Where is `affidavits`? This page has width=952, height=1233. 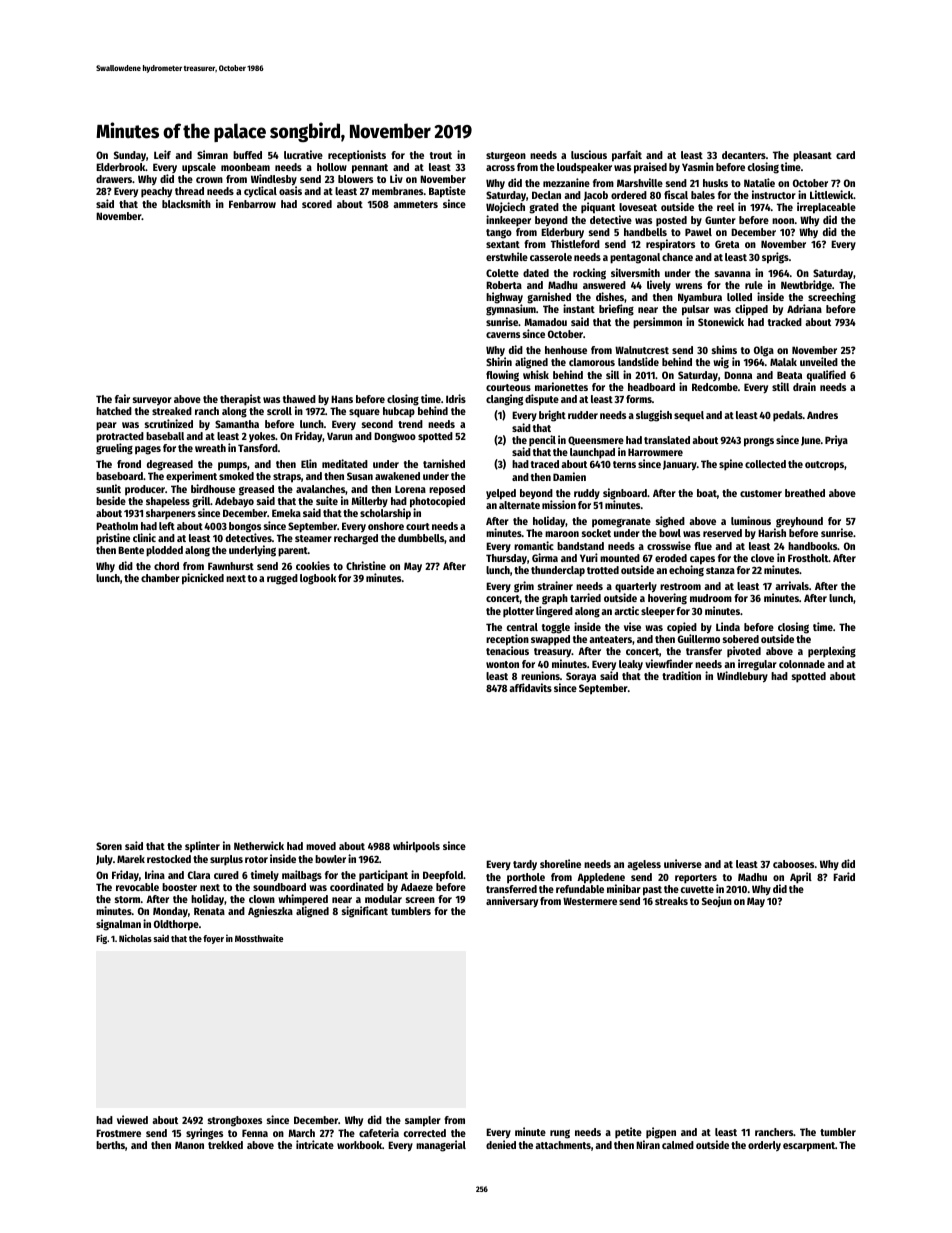
affidavits is located at coordinates (530, 687).
